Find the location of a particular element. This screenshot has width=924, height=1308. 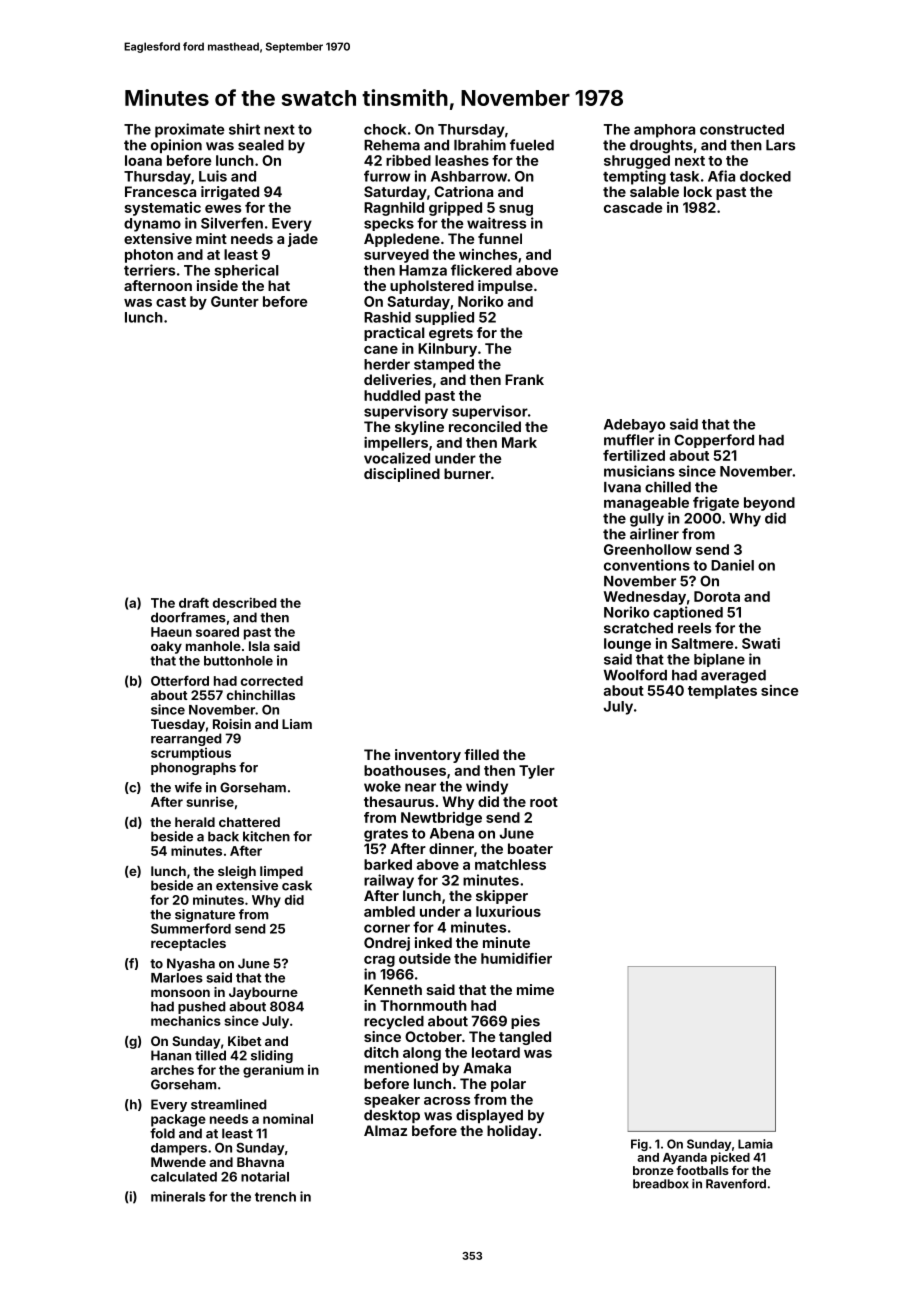

corrected is located at coordinates (272, 681).
